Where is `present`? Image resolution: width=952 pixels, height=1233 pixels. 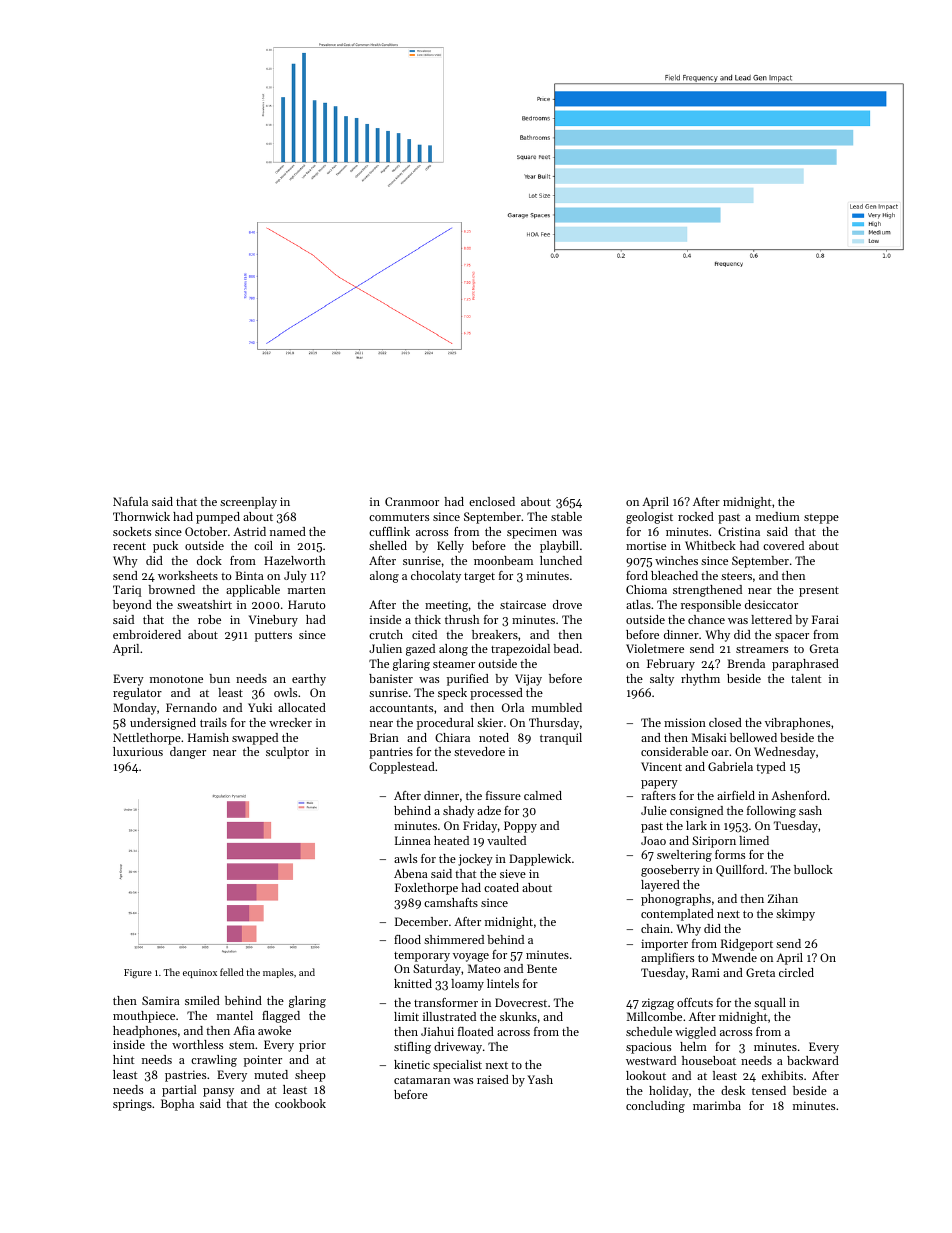
present is located at coordinates (819, 591).
